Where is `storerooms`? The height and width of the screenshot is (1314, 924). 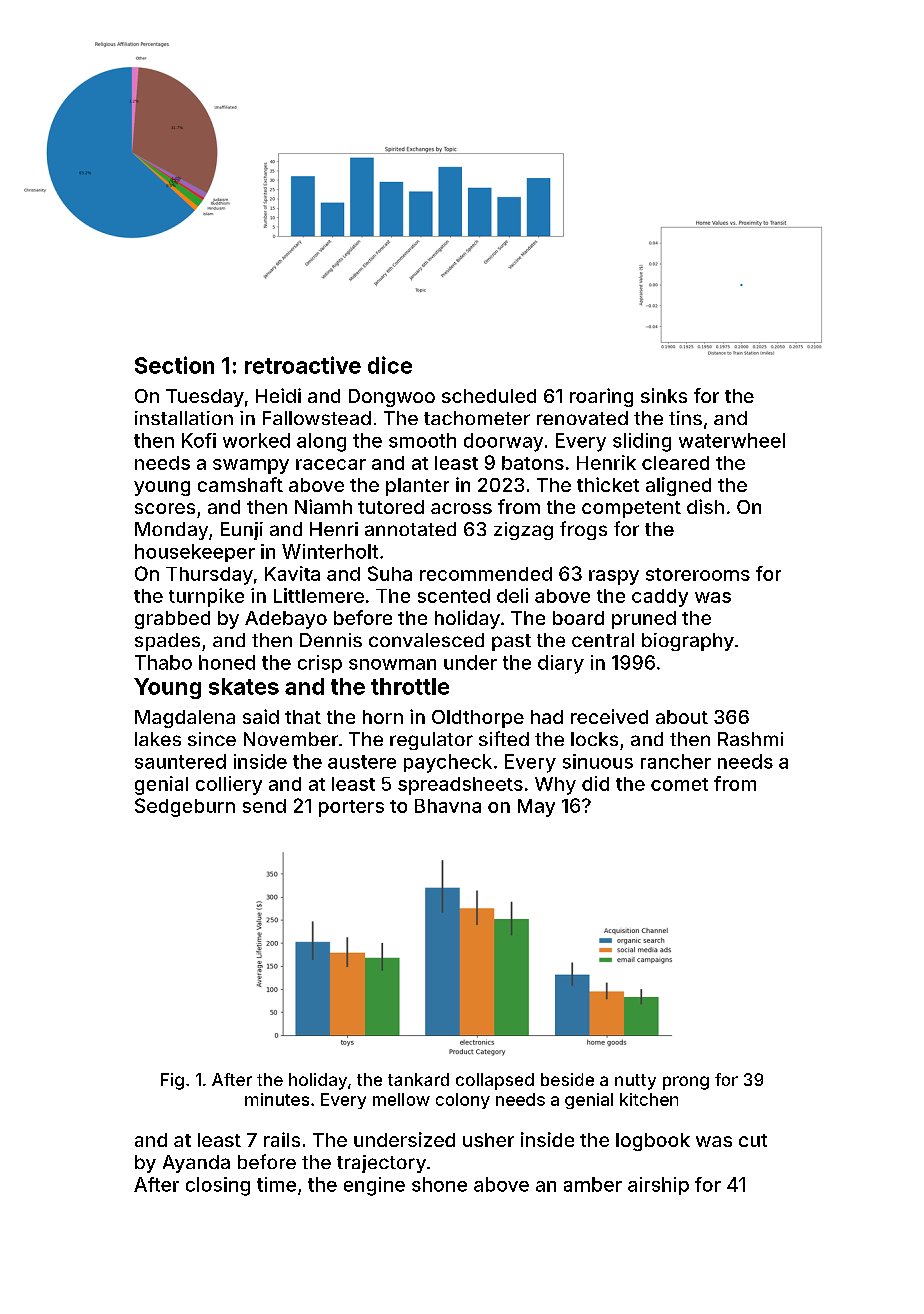 storerooms is located at coordinates (698, 574).
